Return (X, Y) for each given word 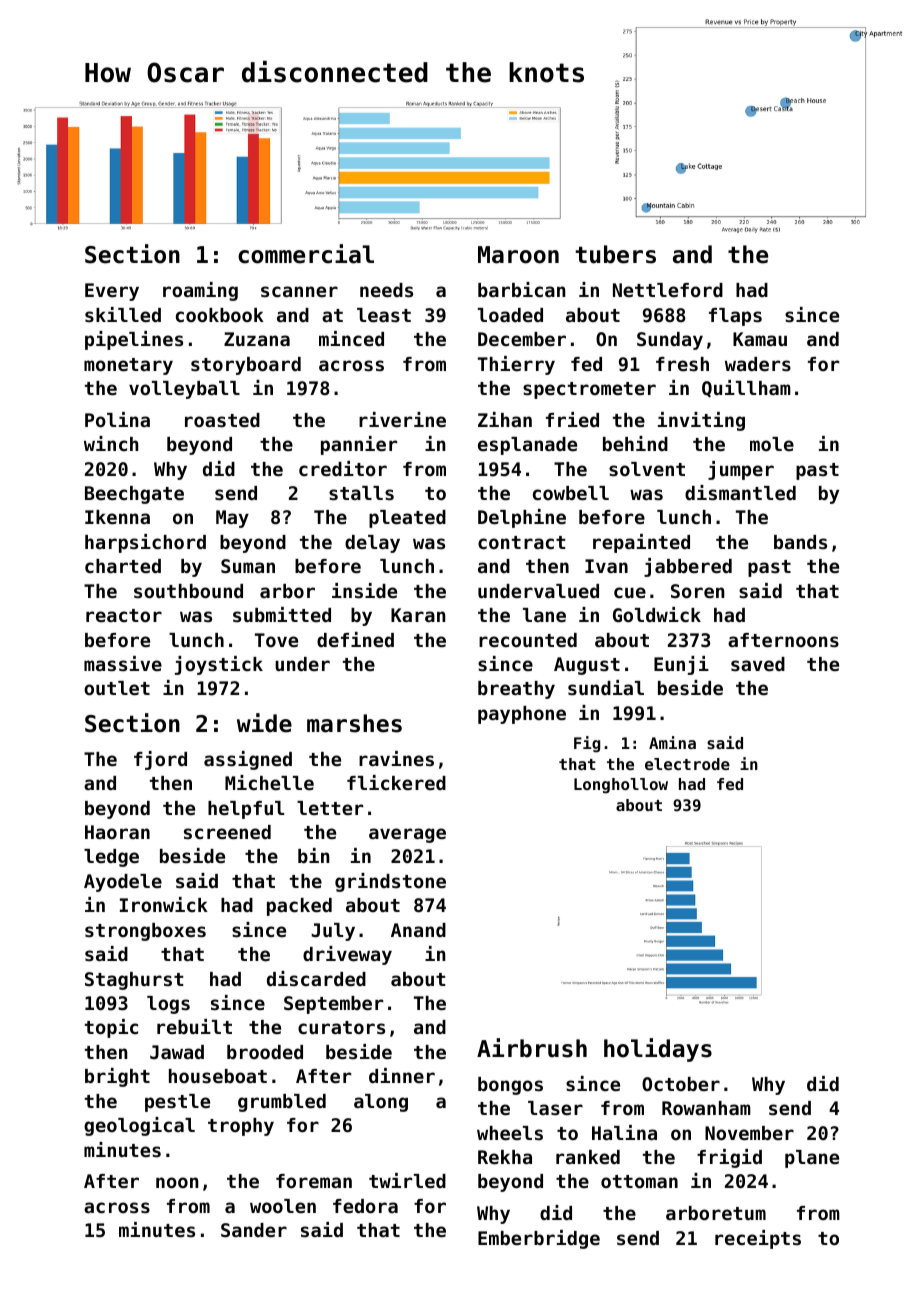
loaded (510, 315)
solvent (647, 469)
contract (522, 542)
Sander (254, 1230)
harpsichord (145, 543)
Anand (418, 930)
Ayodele (123, 883)
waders (758, 364)
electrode (687, 764)
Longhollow (621, 786)
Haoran (117, 832)
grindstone (390, 882)
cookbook (220, 315)
